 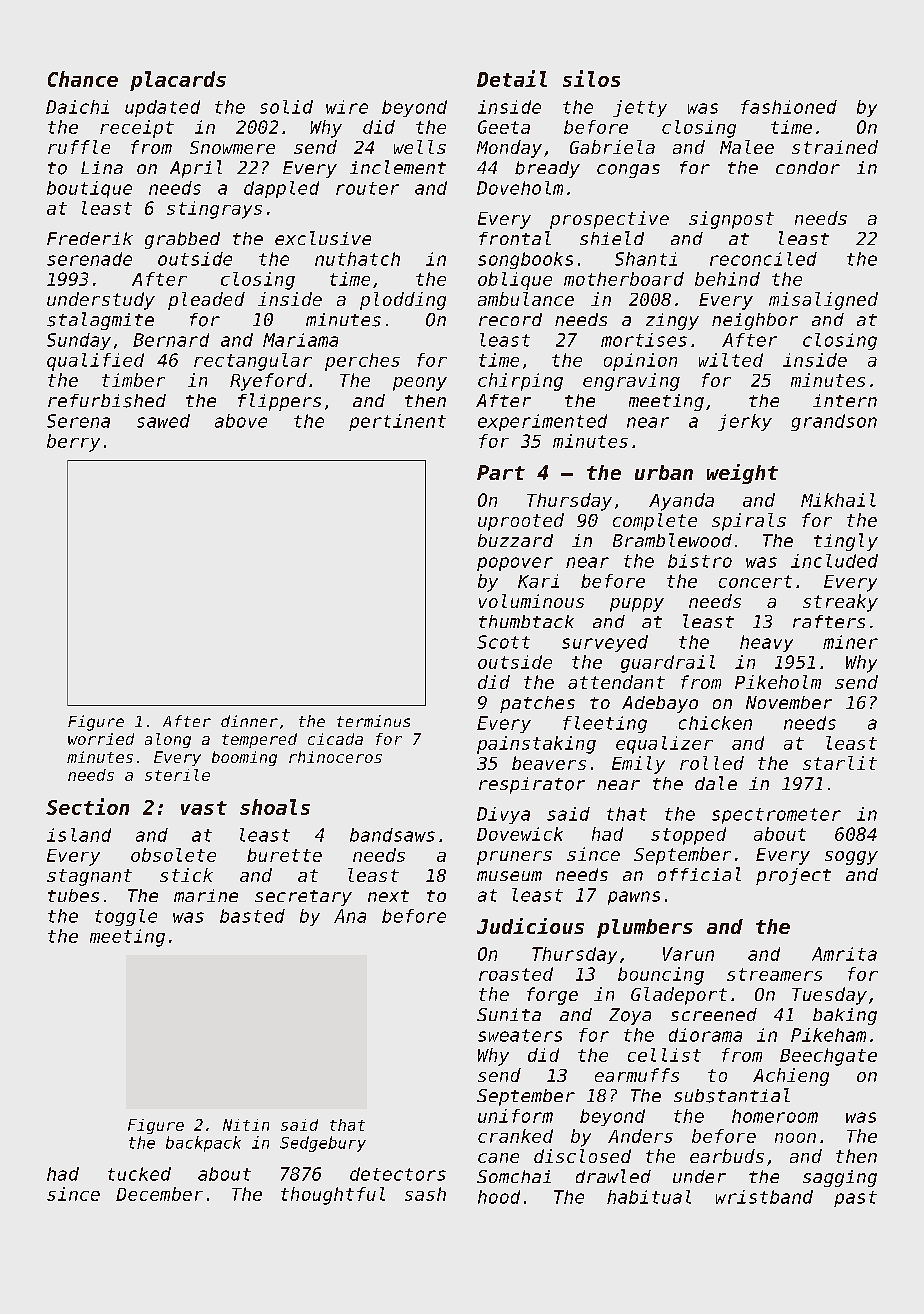 What do you see at coordinates (79, 147) in the document?
I see `ruffle` at bounding box center [79, 147].
